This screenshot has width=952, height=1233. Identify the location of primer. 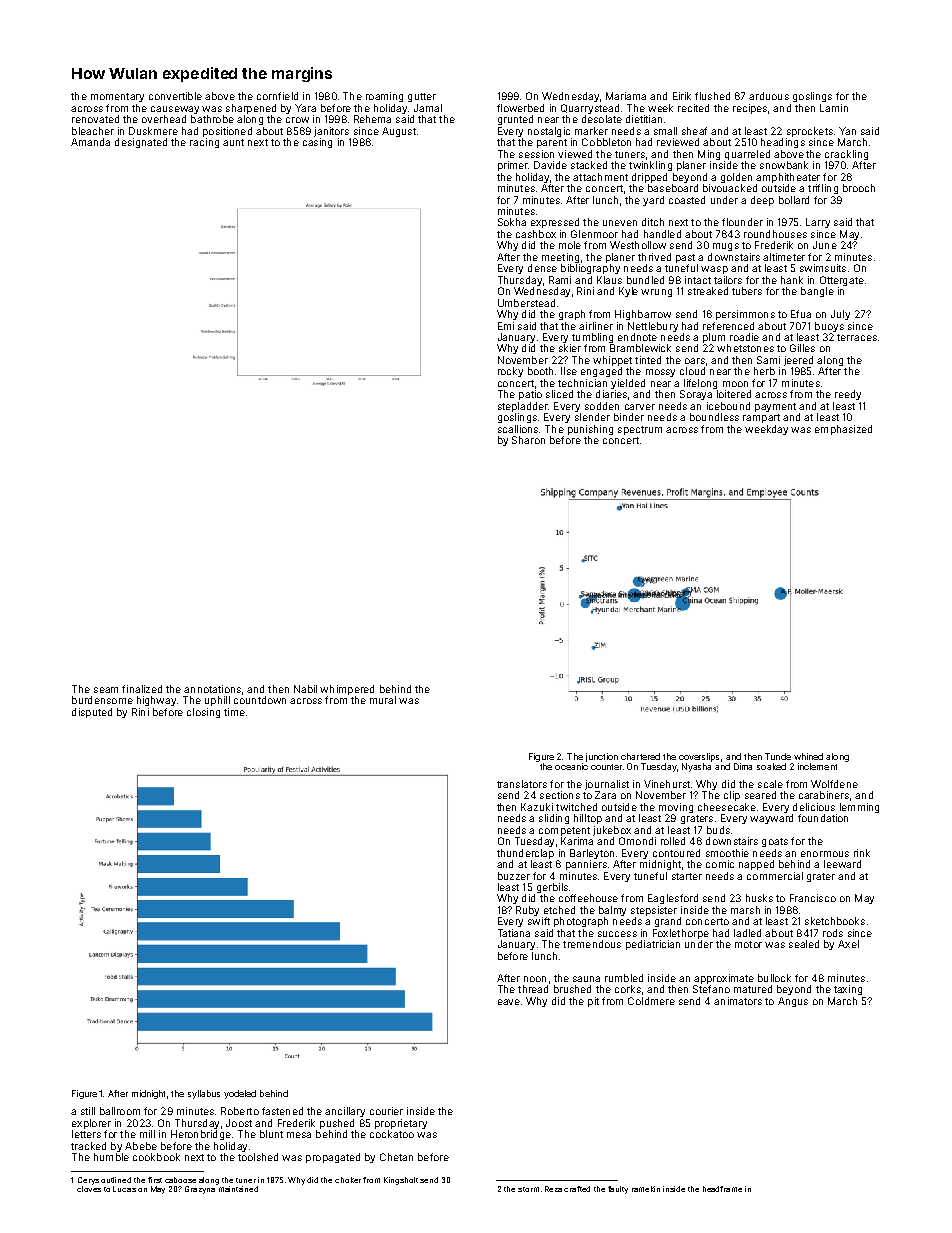
(513, 166).
